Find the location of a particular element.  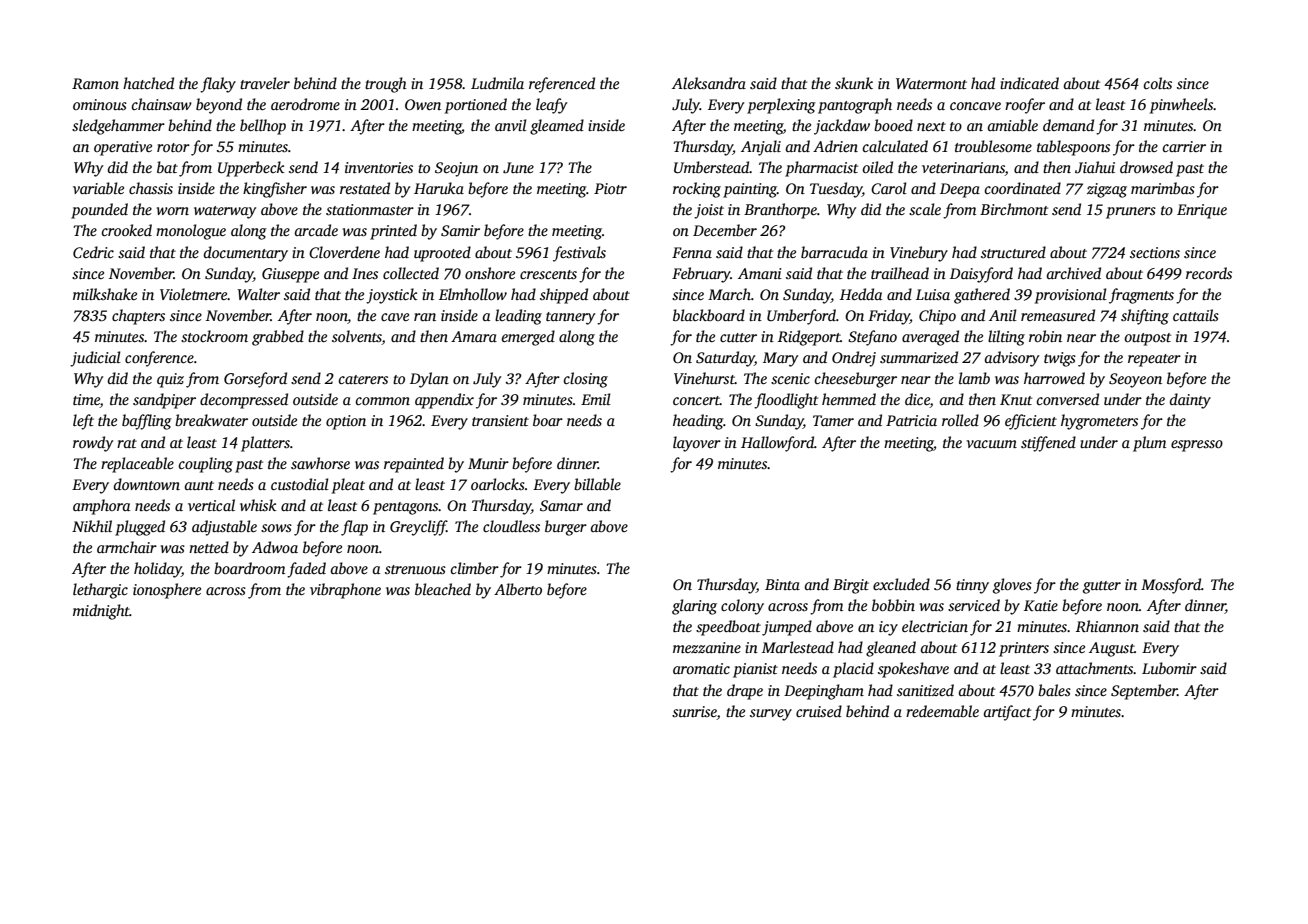

decompressed is located at coordinates (244, 401).
